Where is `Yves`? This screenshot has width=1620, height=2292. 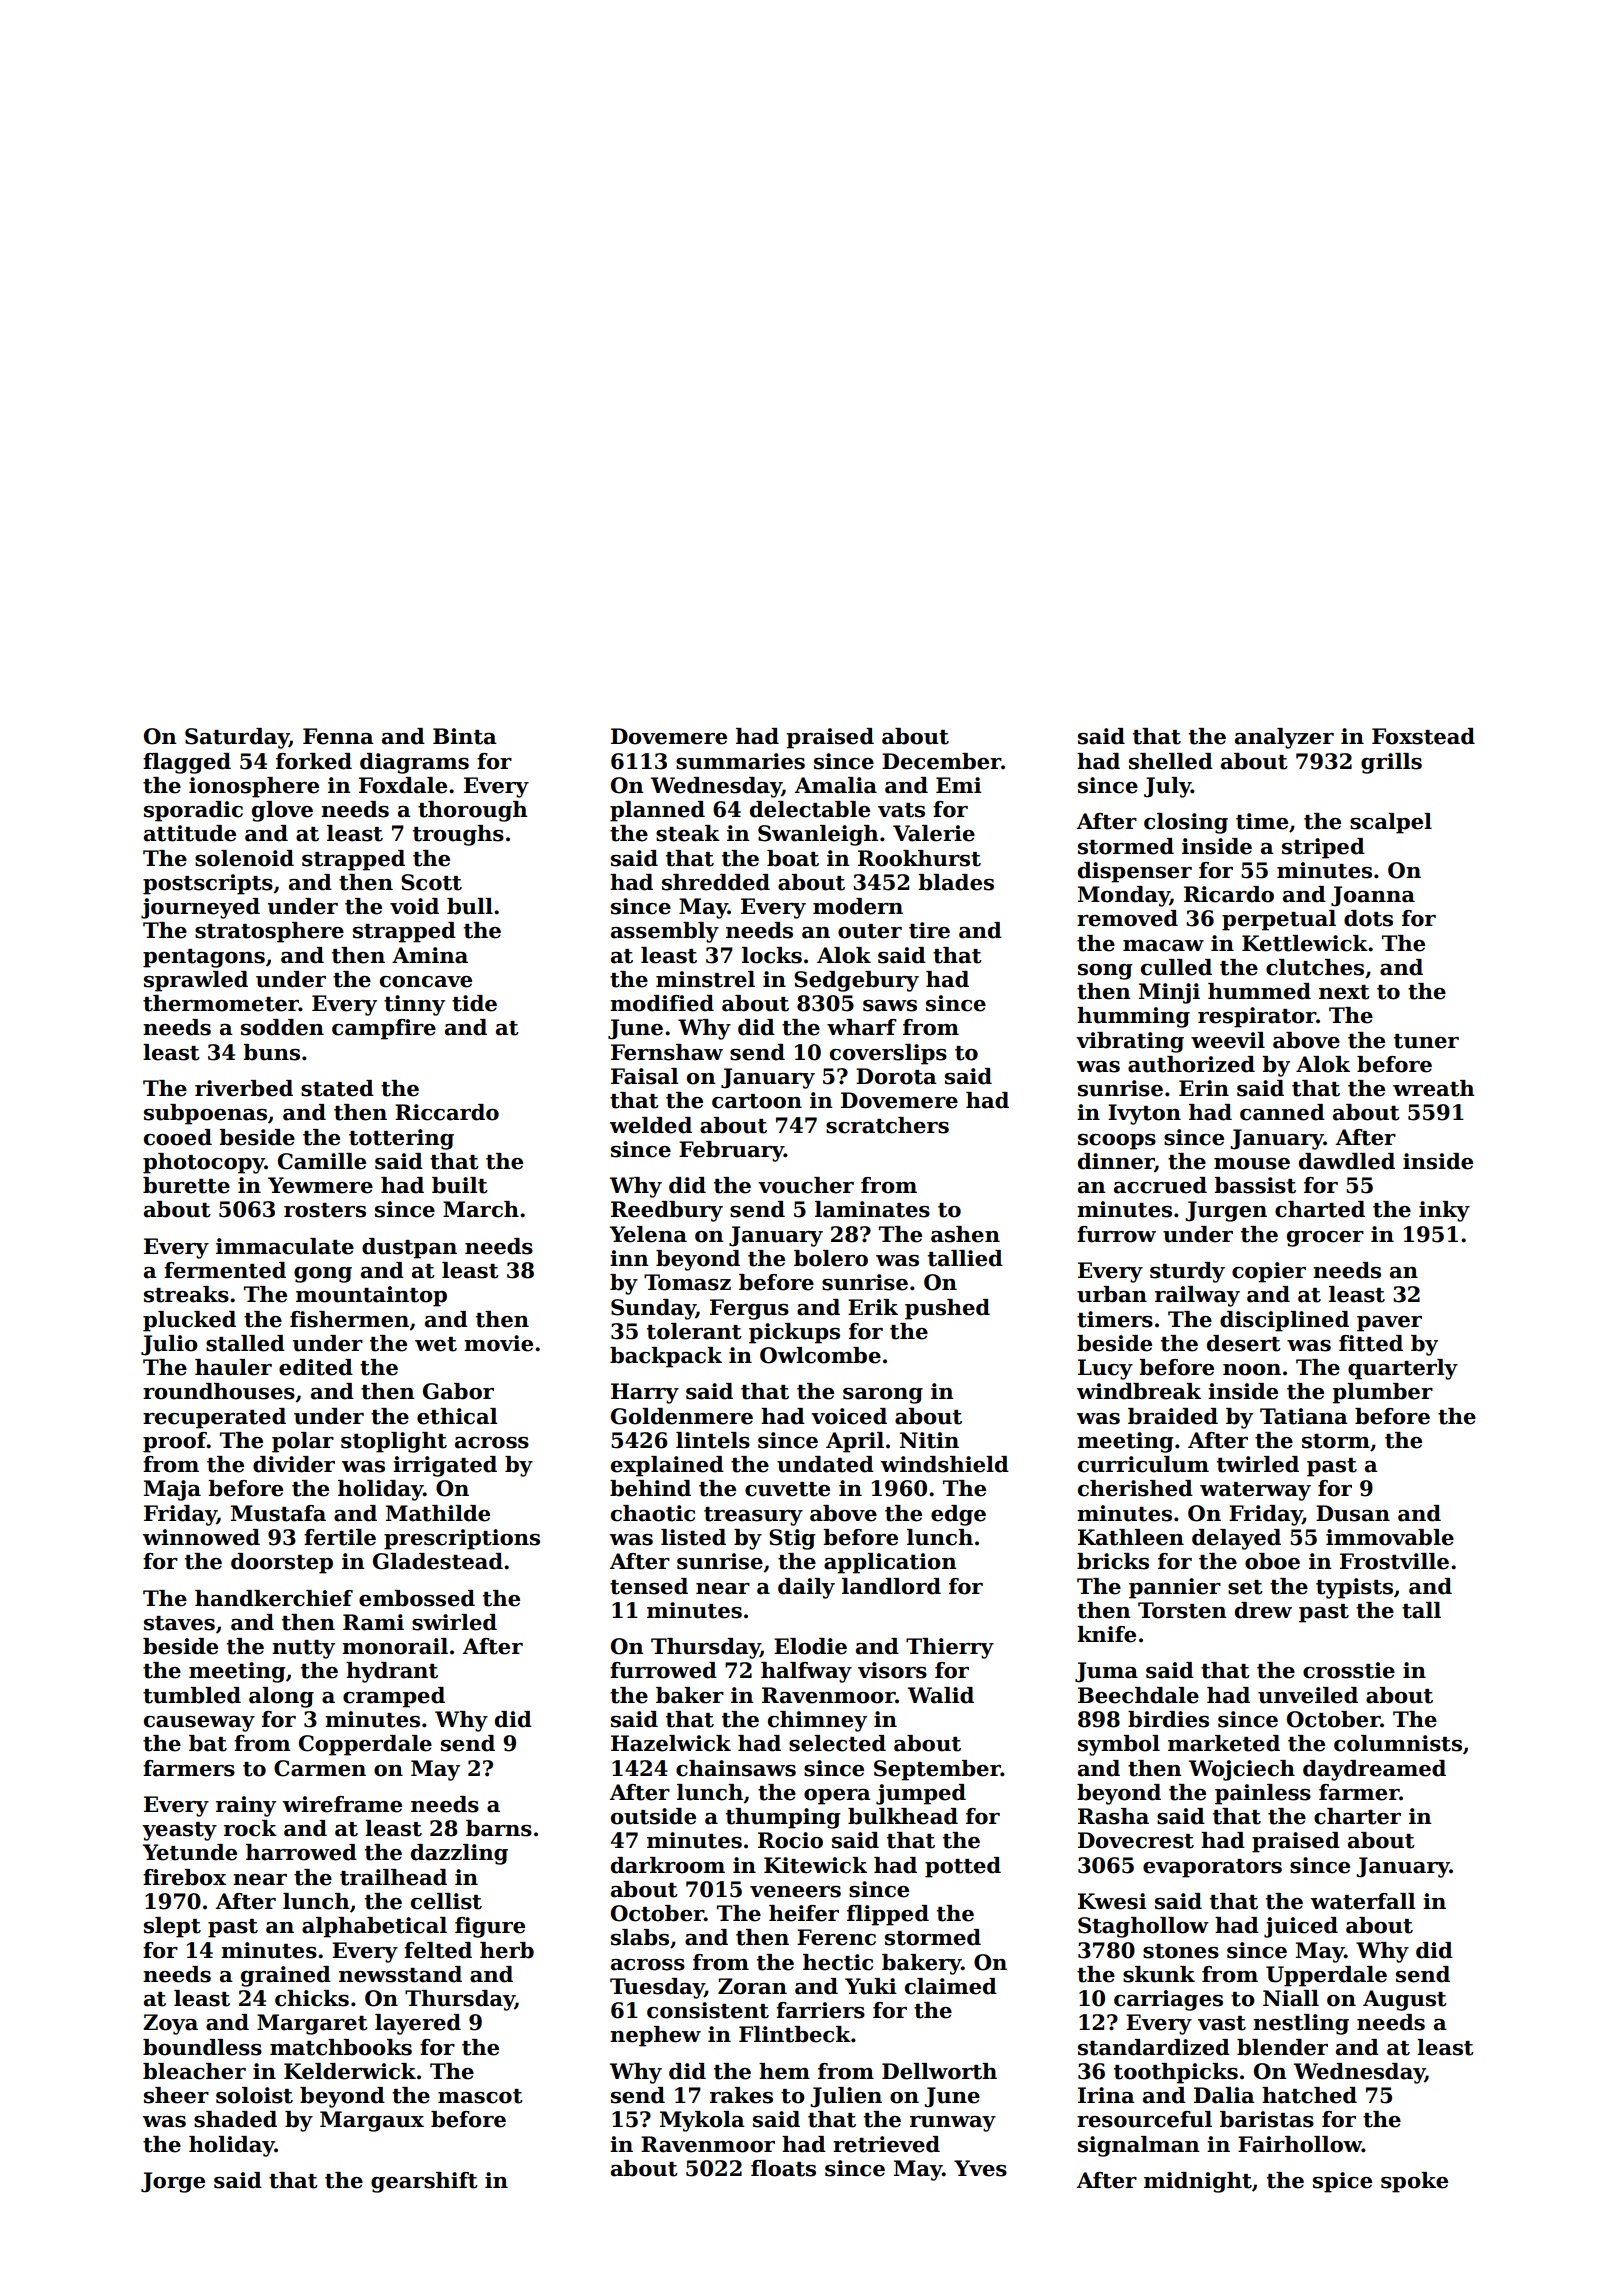
Yves is located at coordinates (980, 2168).
